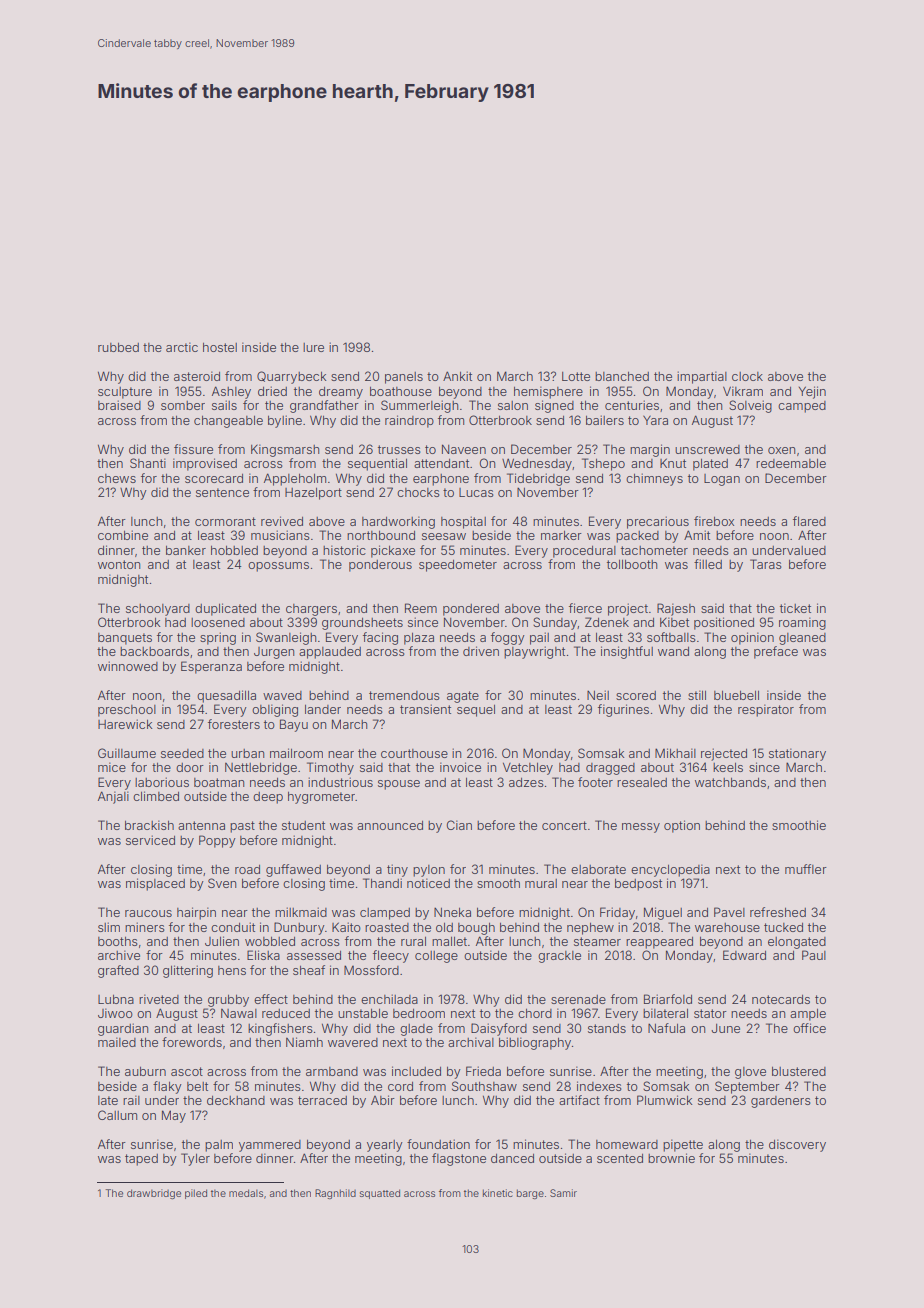 The image size is (924, 1308). What do you see at coordinates (597, 941) in the screenshot?
I see `steamer` at bounding box center [597, 941].
